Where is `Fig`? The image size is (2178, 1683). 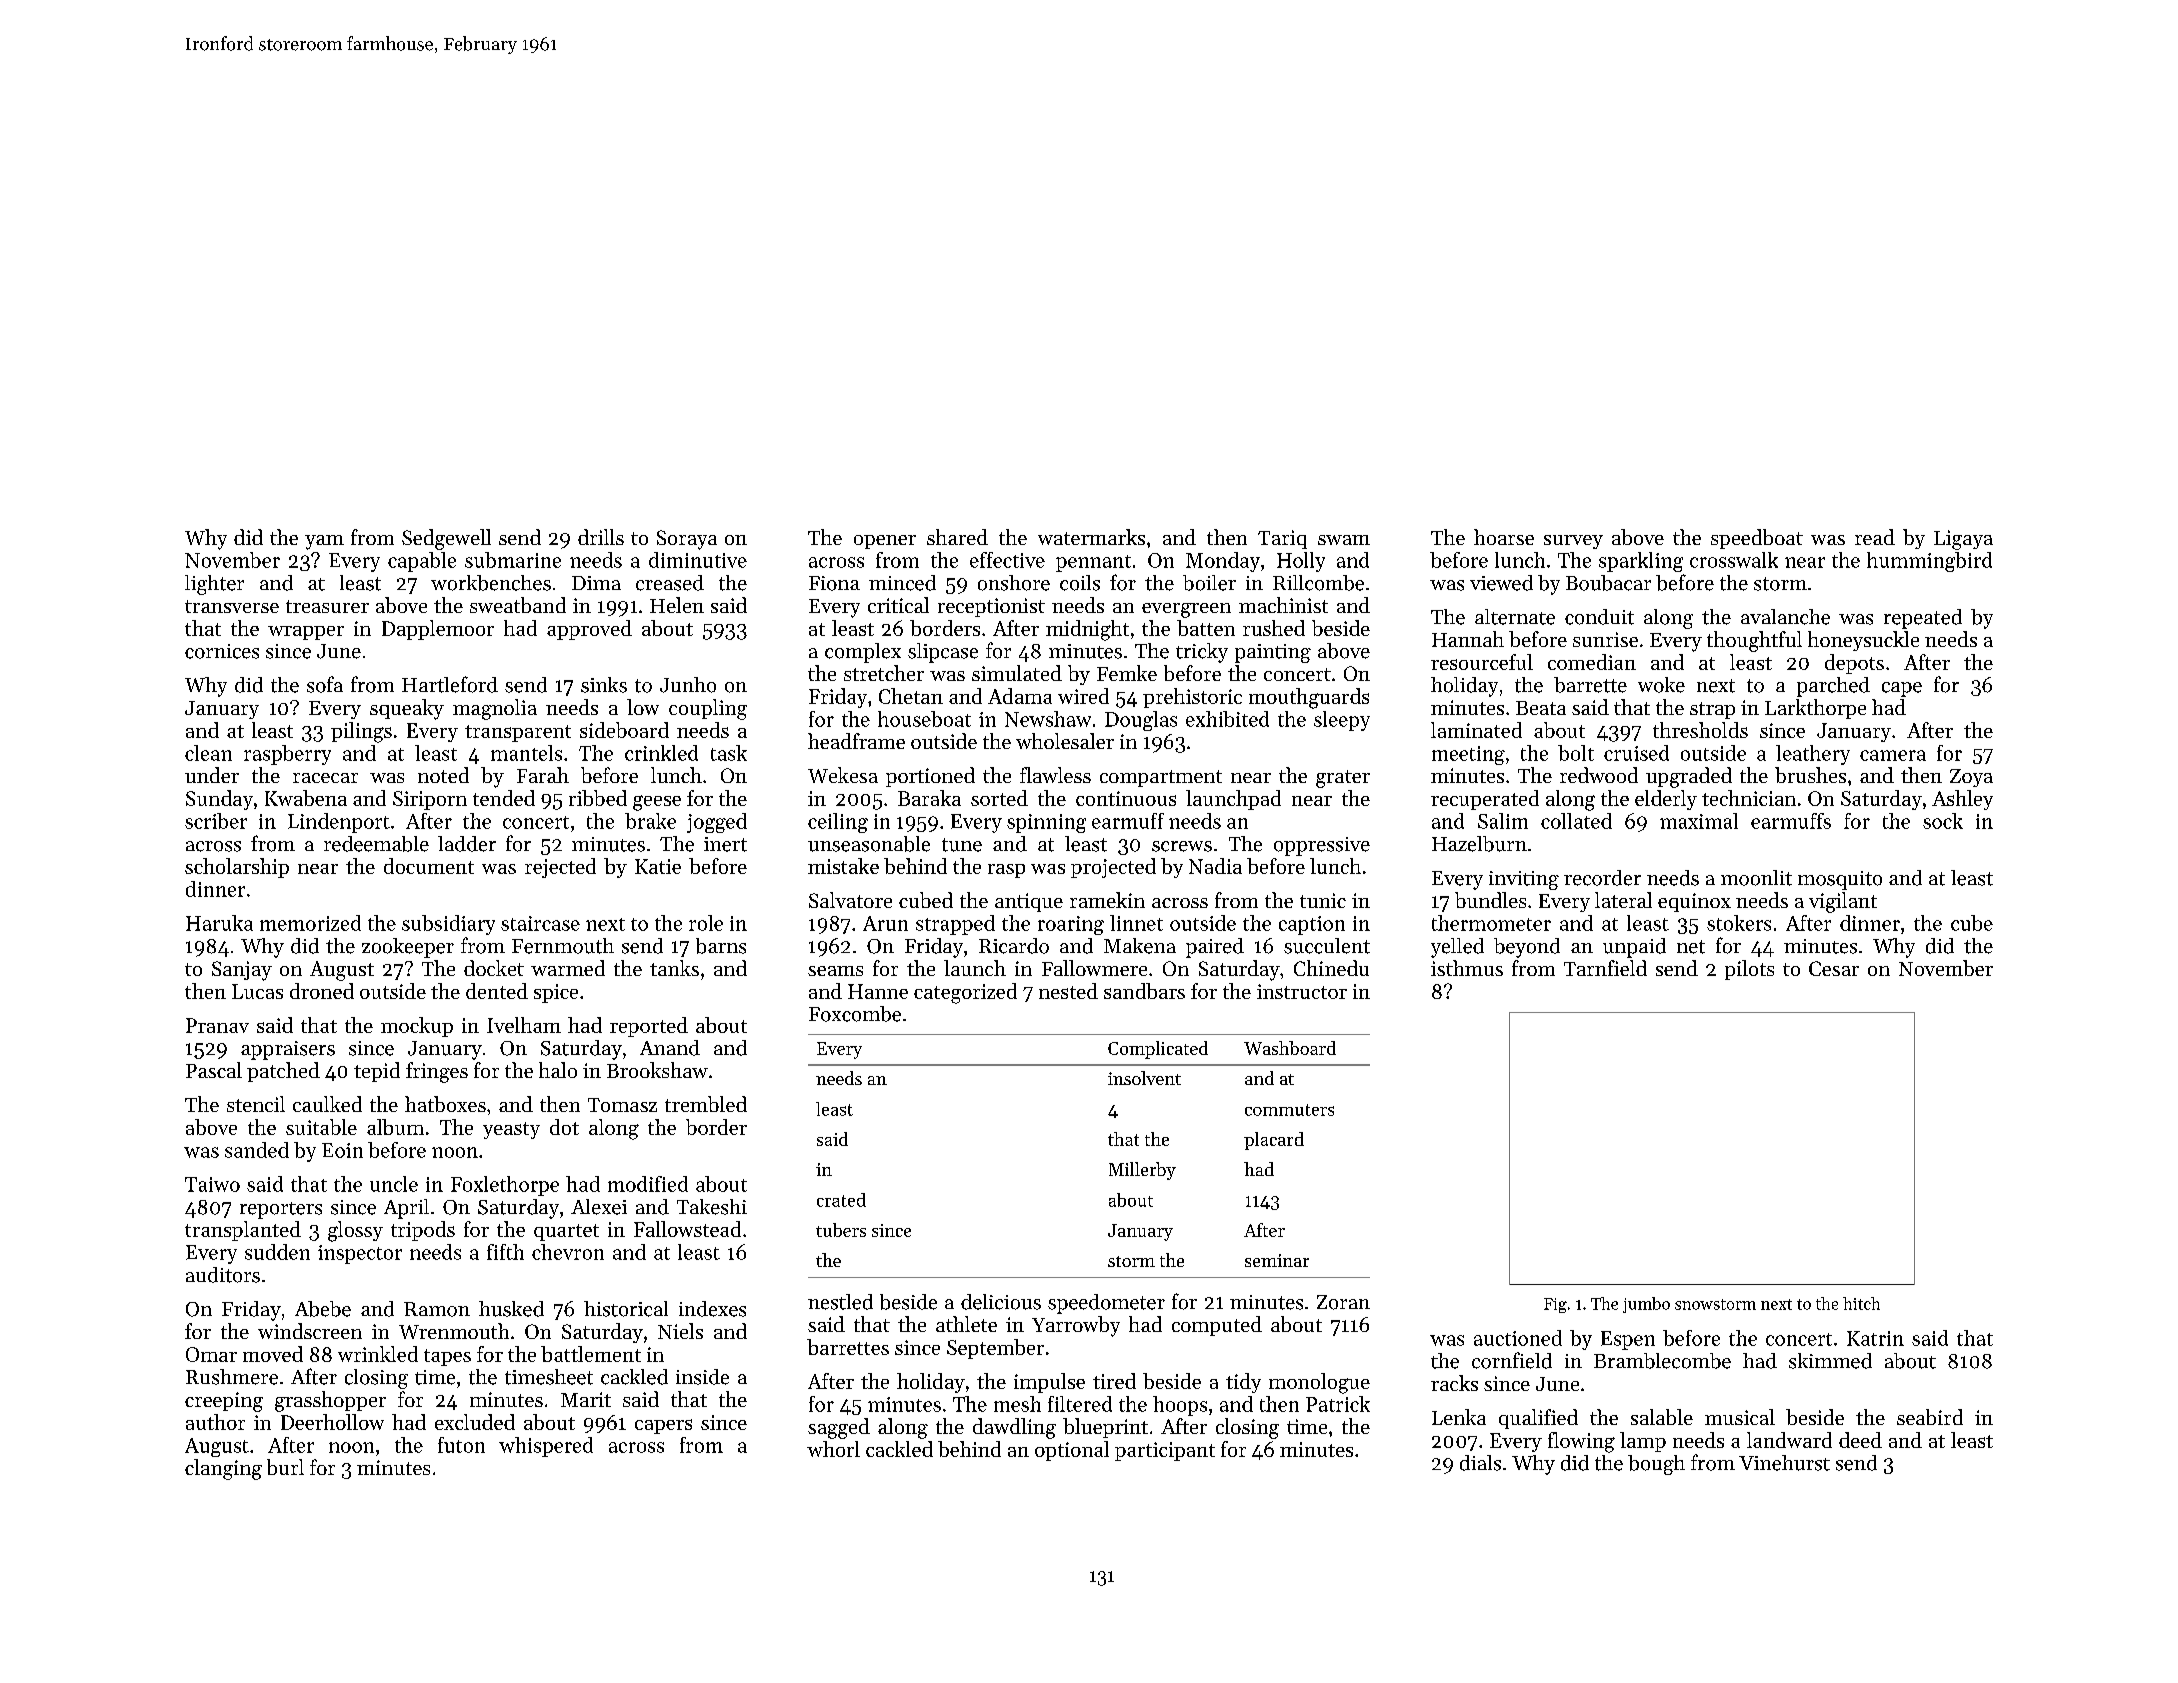 Fig is located at coordinates (1555, 1305).
